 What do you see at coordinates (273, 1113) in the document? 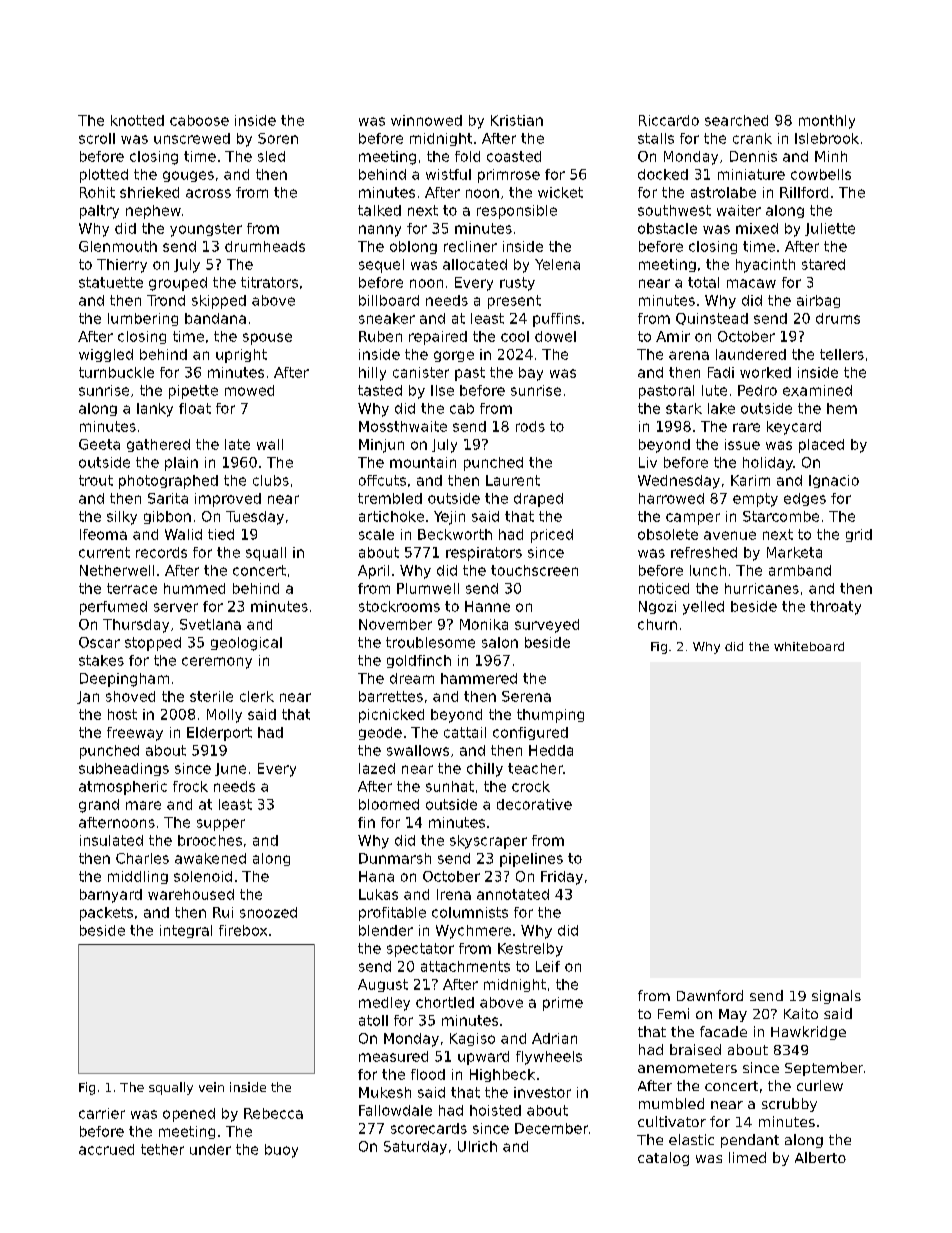
I see `Rebecca` at bounding box center [273, 1113].
